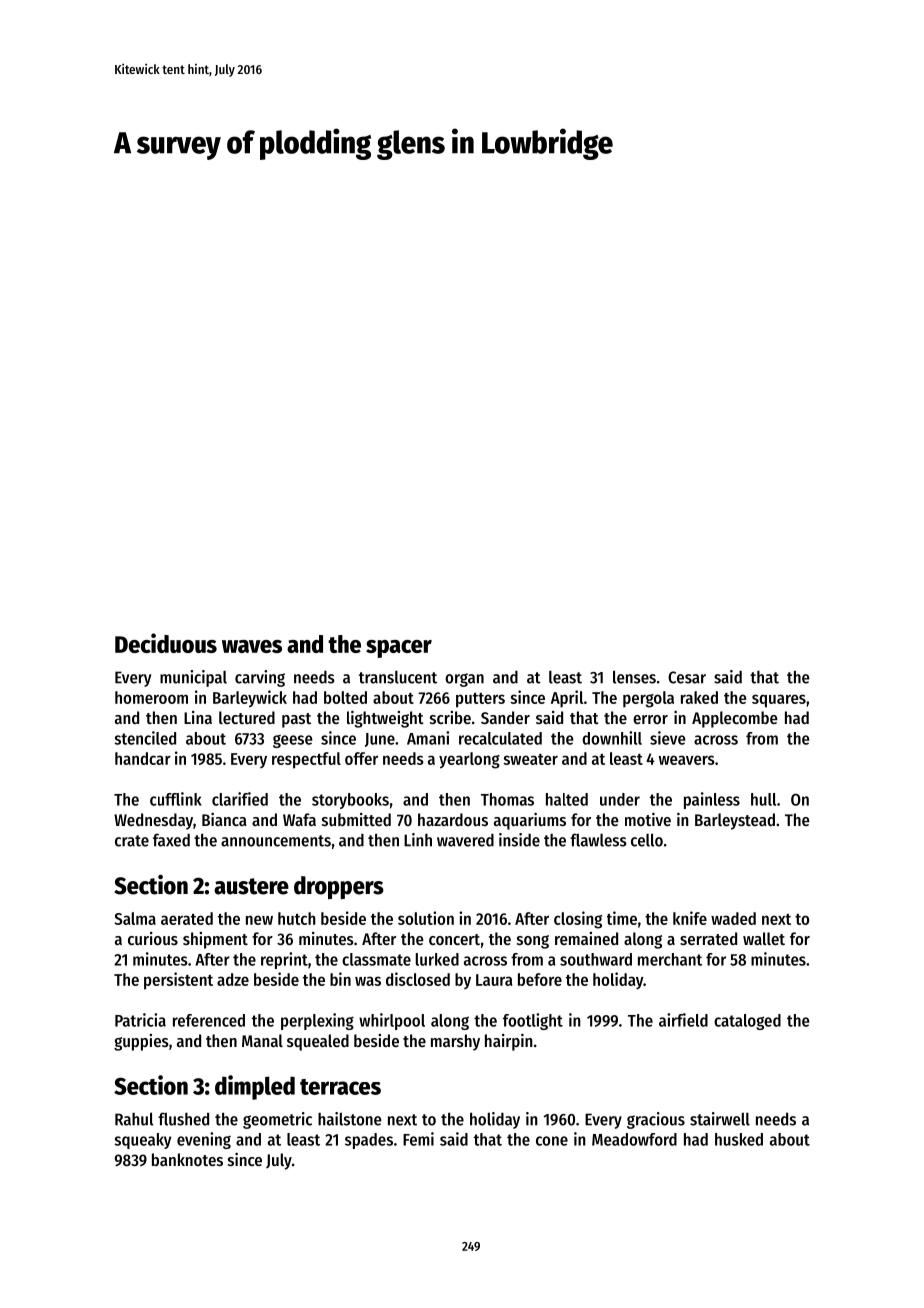 This document has width=924, height=1308. What do you see at coordinates (530, 759) in the document?
I see `sweater` at bounding box center [530, 759].
